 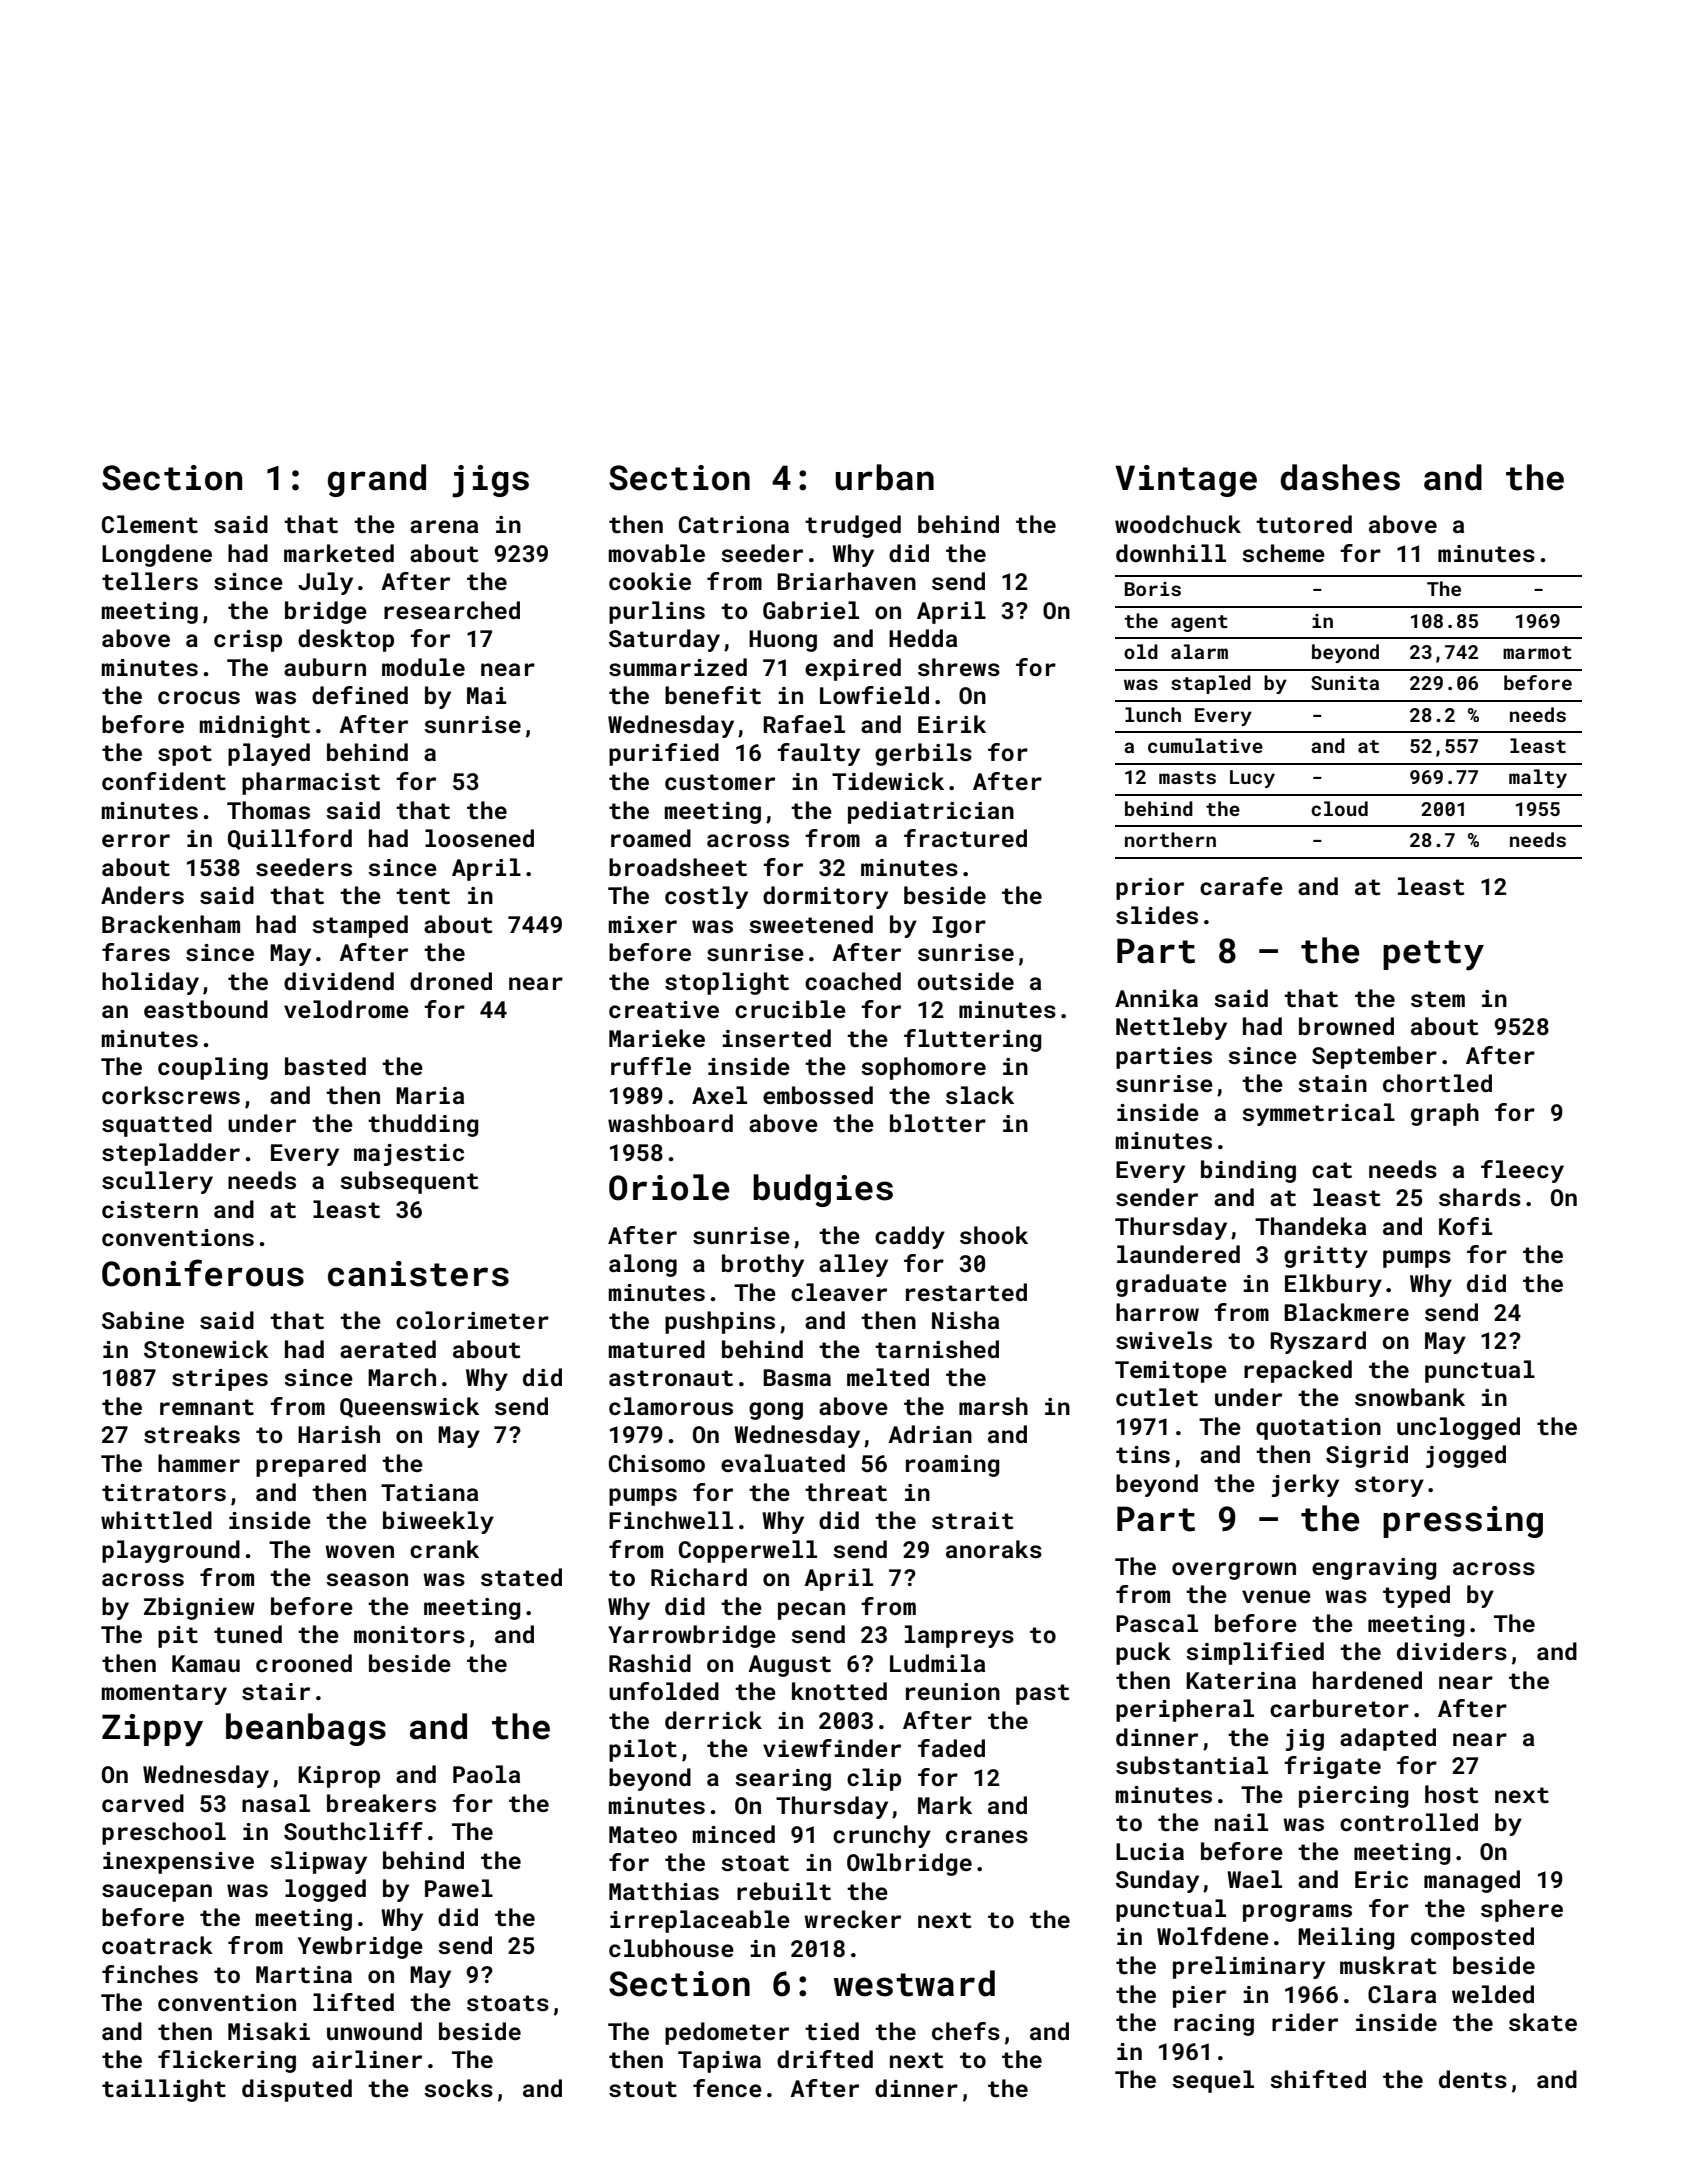 I want to click on shifted, so click(x=1318, y=2079).
